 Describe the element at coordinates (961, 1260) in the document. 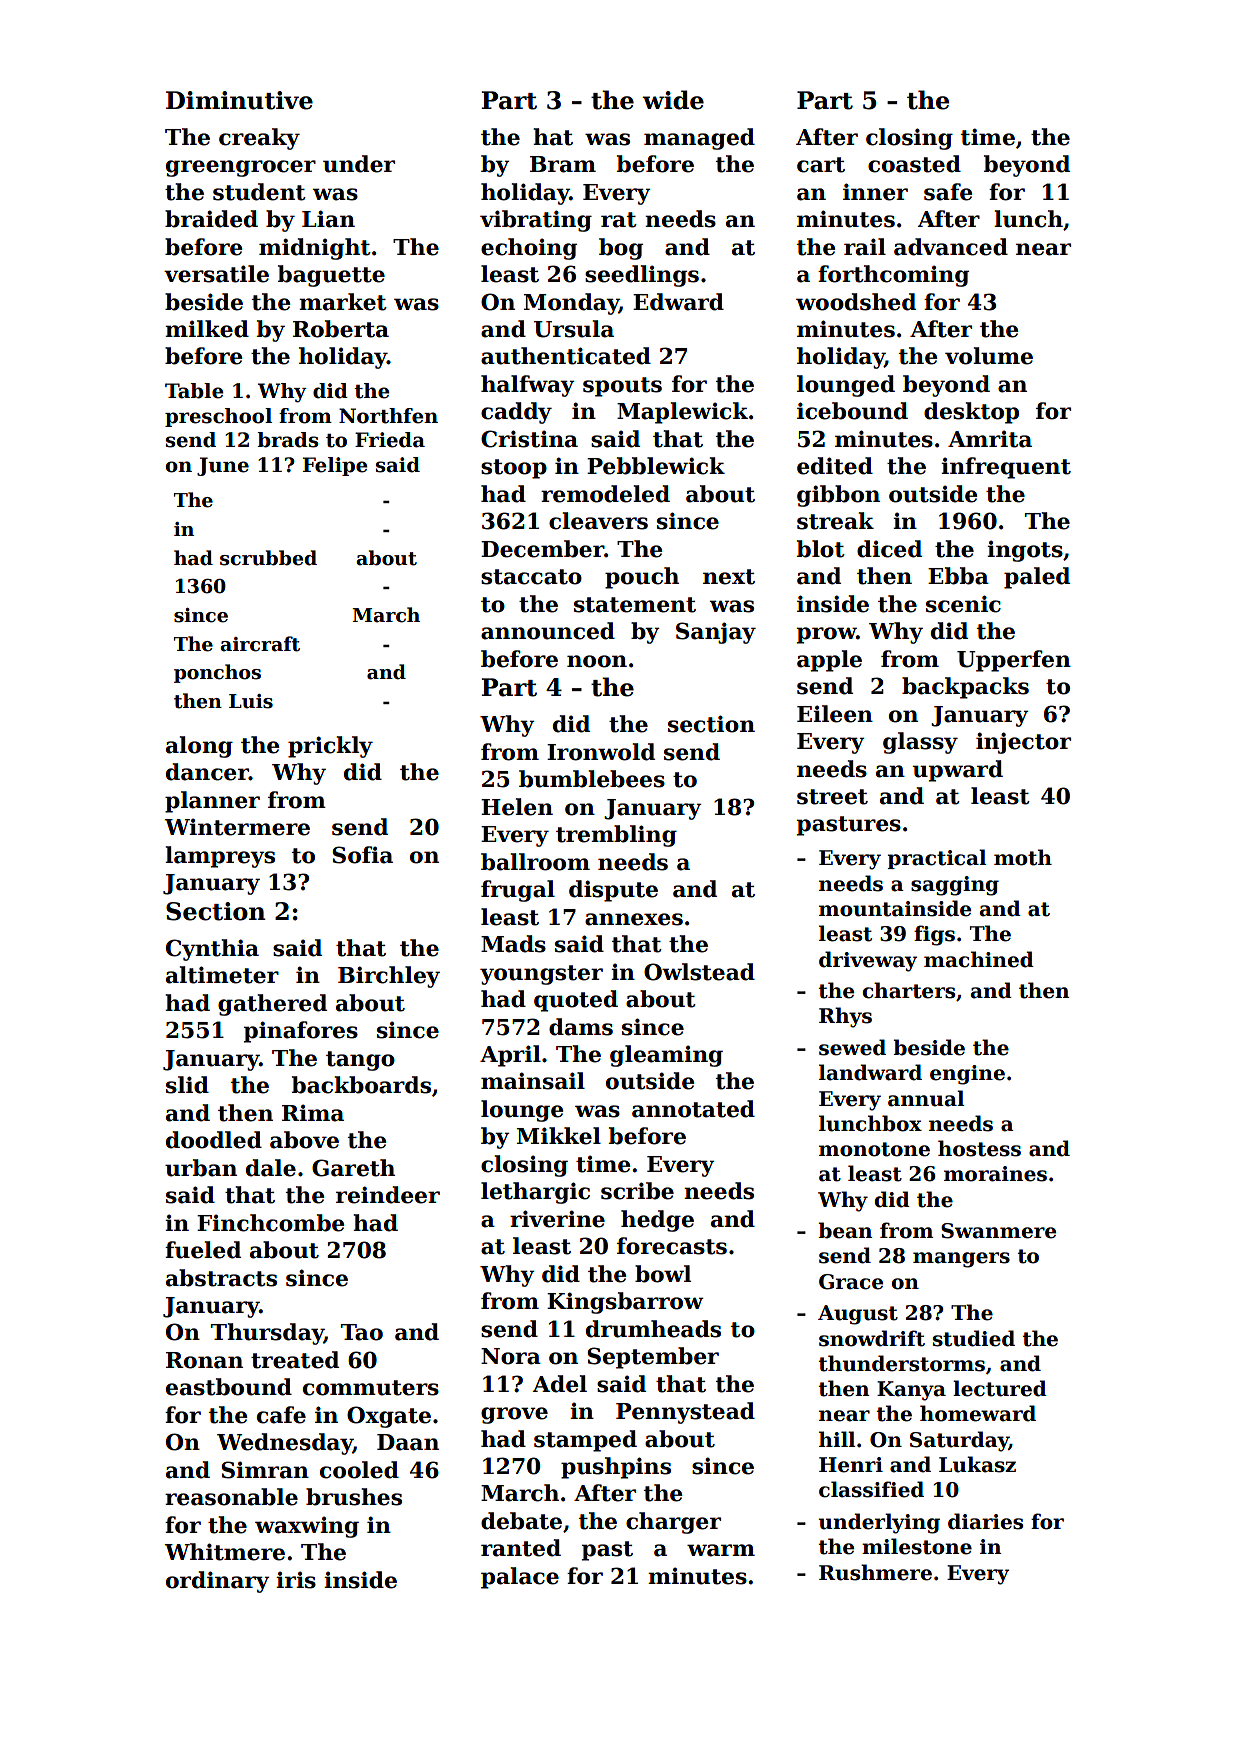

I see `mangers` at that location.
